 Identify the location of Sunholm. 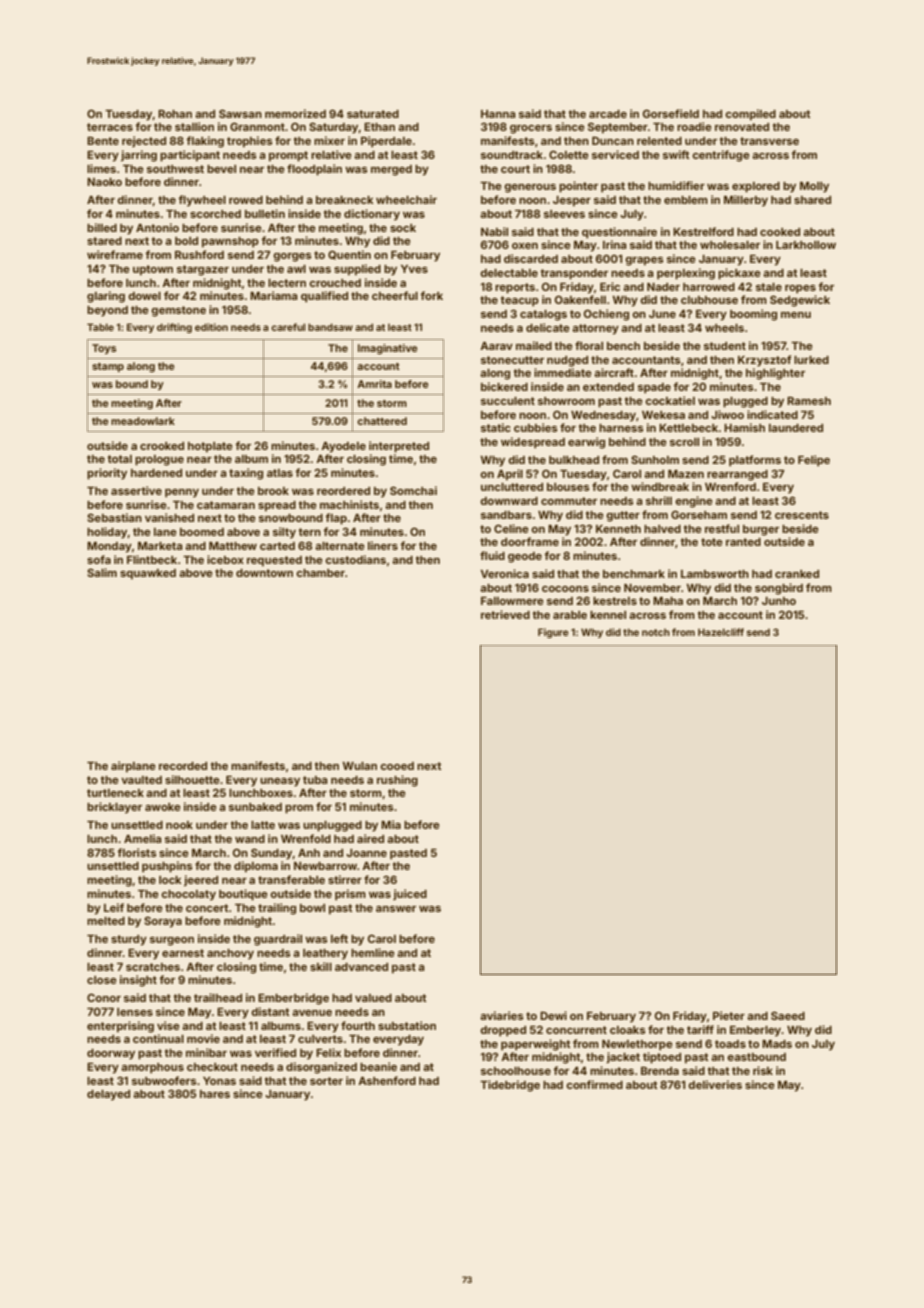
(655, 459).
